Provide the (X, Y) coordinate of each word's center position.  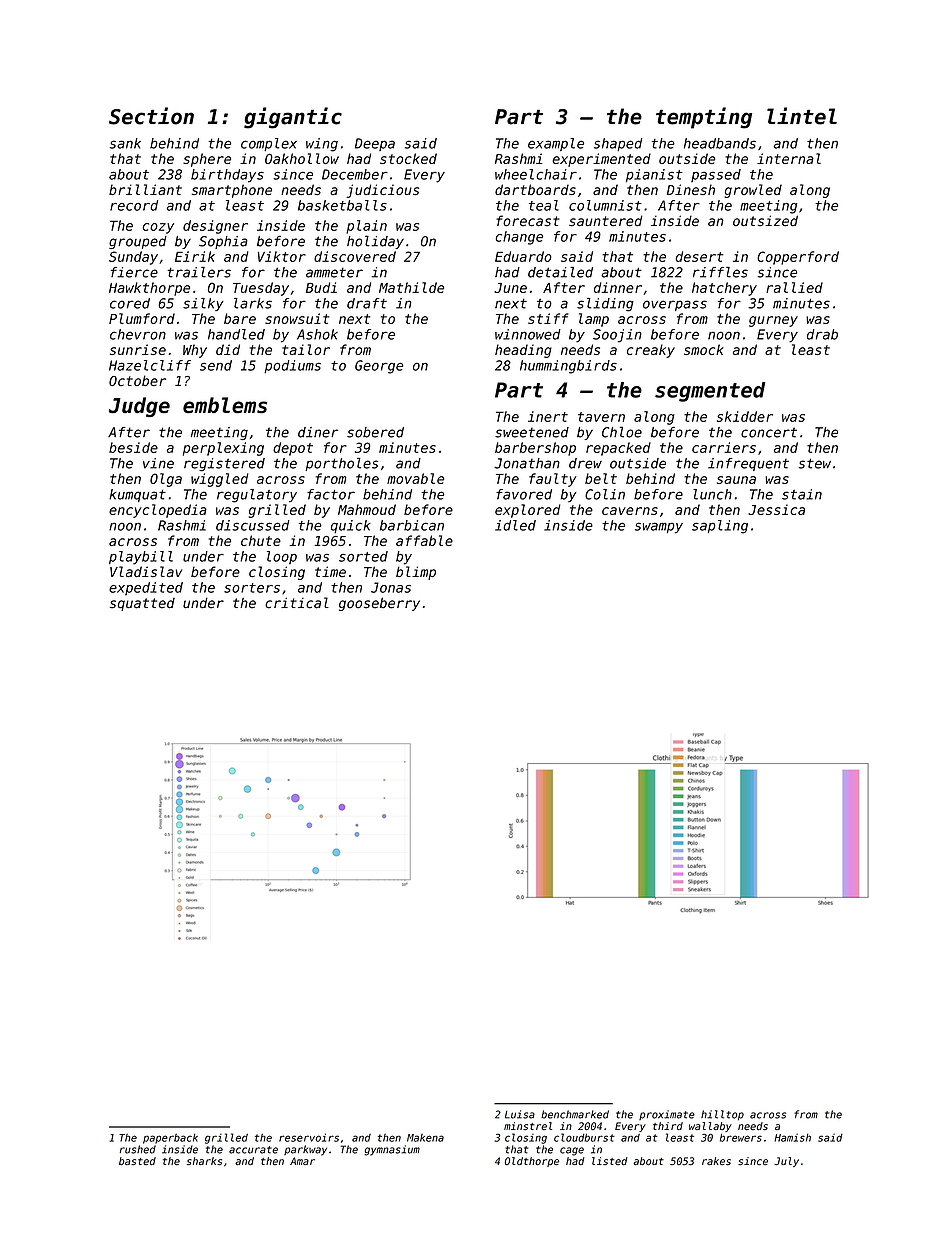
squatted (142, 604)
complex (269, 144)
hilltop (722, 1115)
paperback (170, 1138)
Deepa (375, 144)
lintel (802, 116)
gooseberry (379, 604)
